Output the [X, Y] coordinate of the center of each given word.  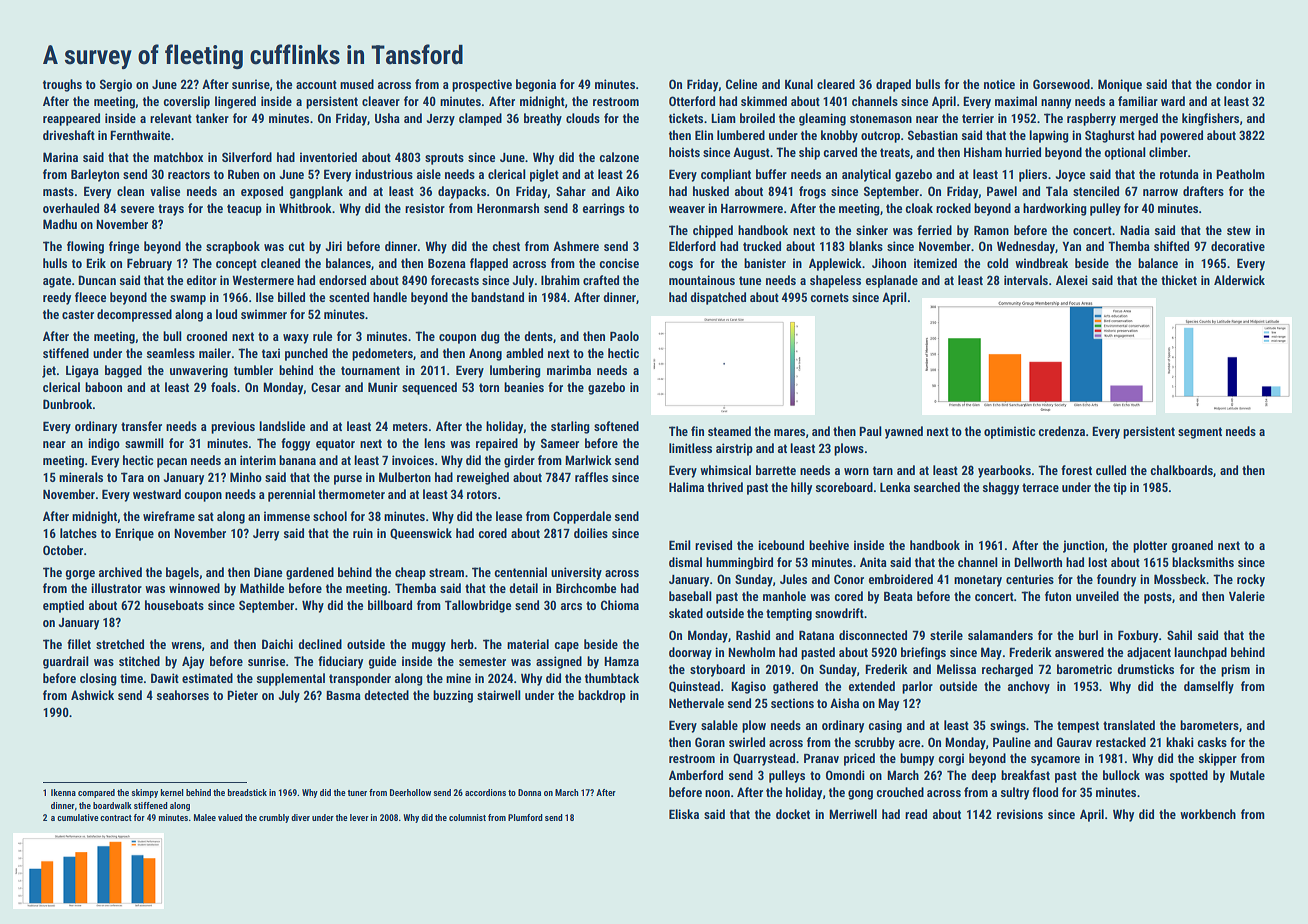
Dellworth [1038, 562]
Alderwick [1239, 280]
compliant [726, 175]
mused [357, 84]
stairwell [499, 695]
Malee [205, 817]
